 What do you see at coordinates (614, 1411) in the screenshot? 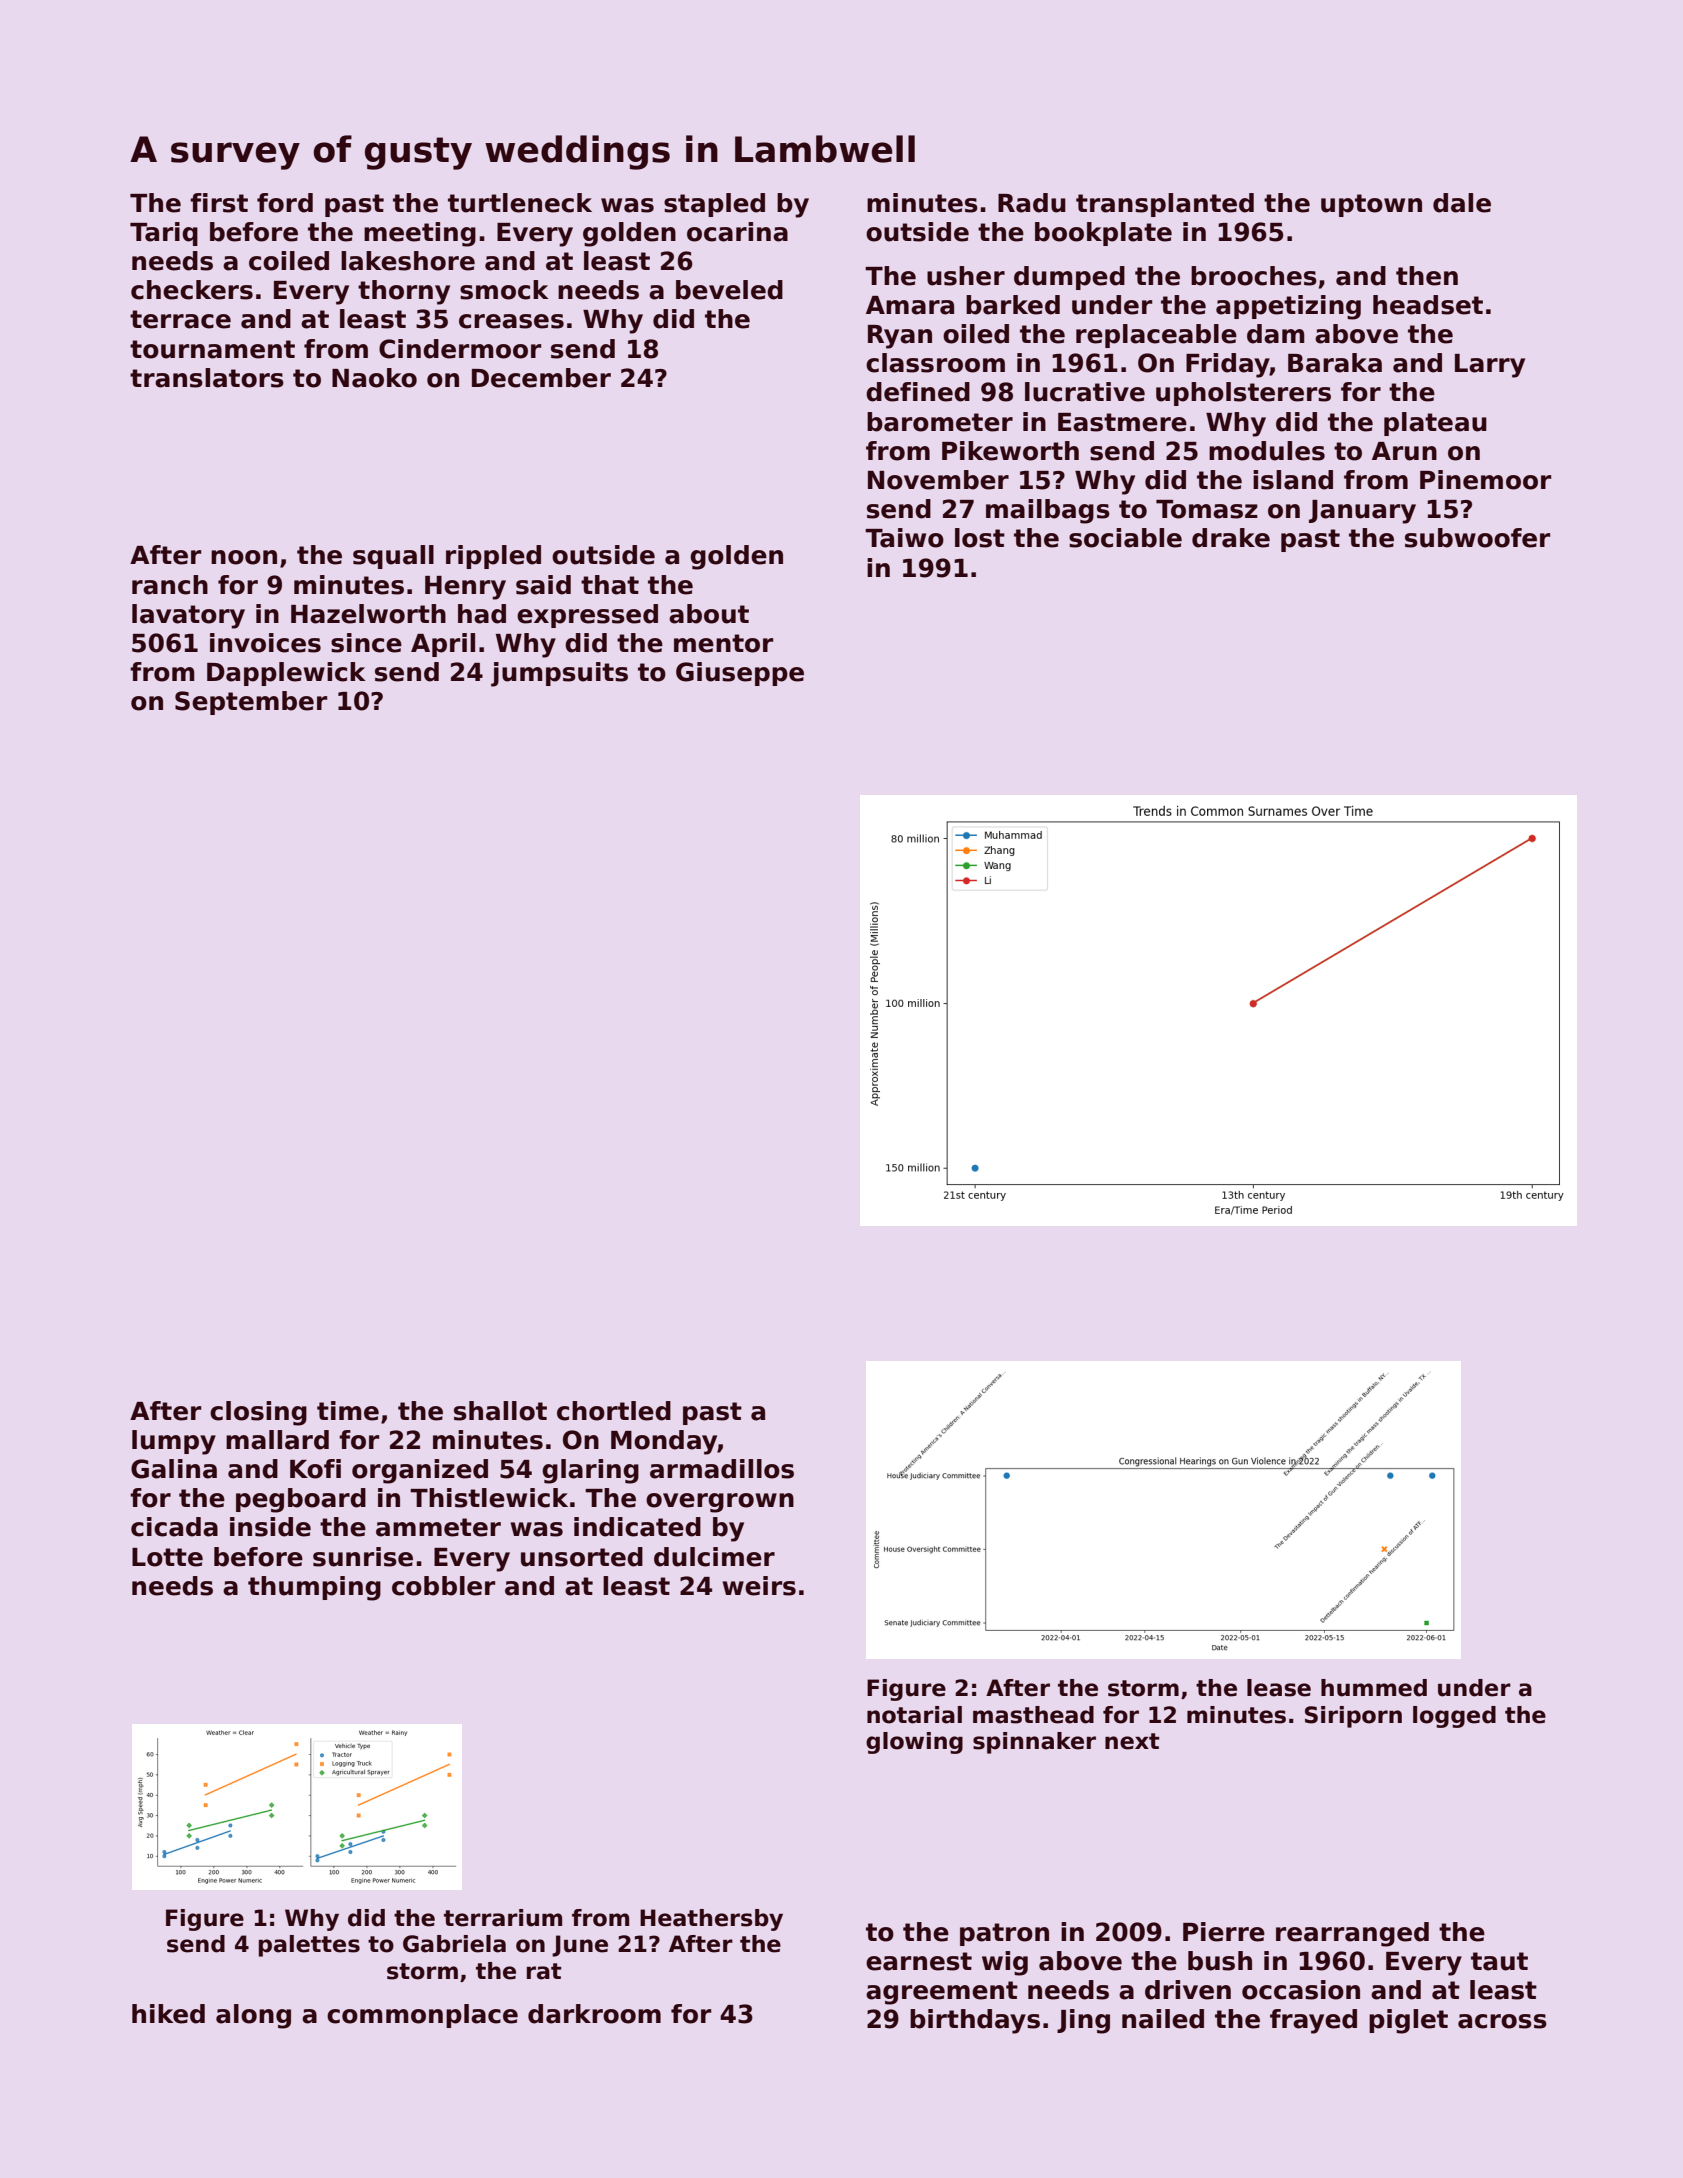
I see `chortled` at bounding box center [614, 1411].
